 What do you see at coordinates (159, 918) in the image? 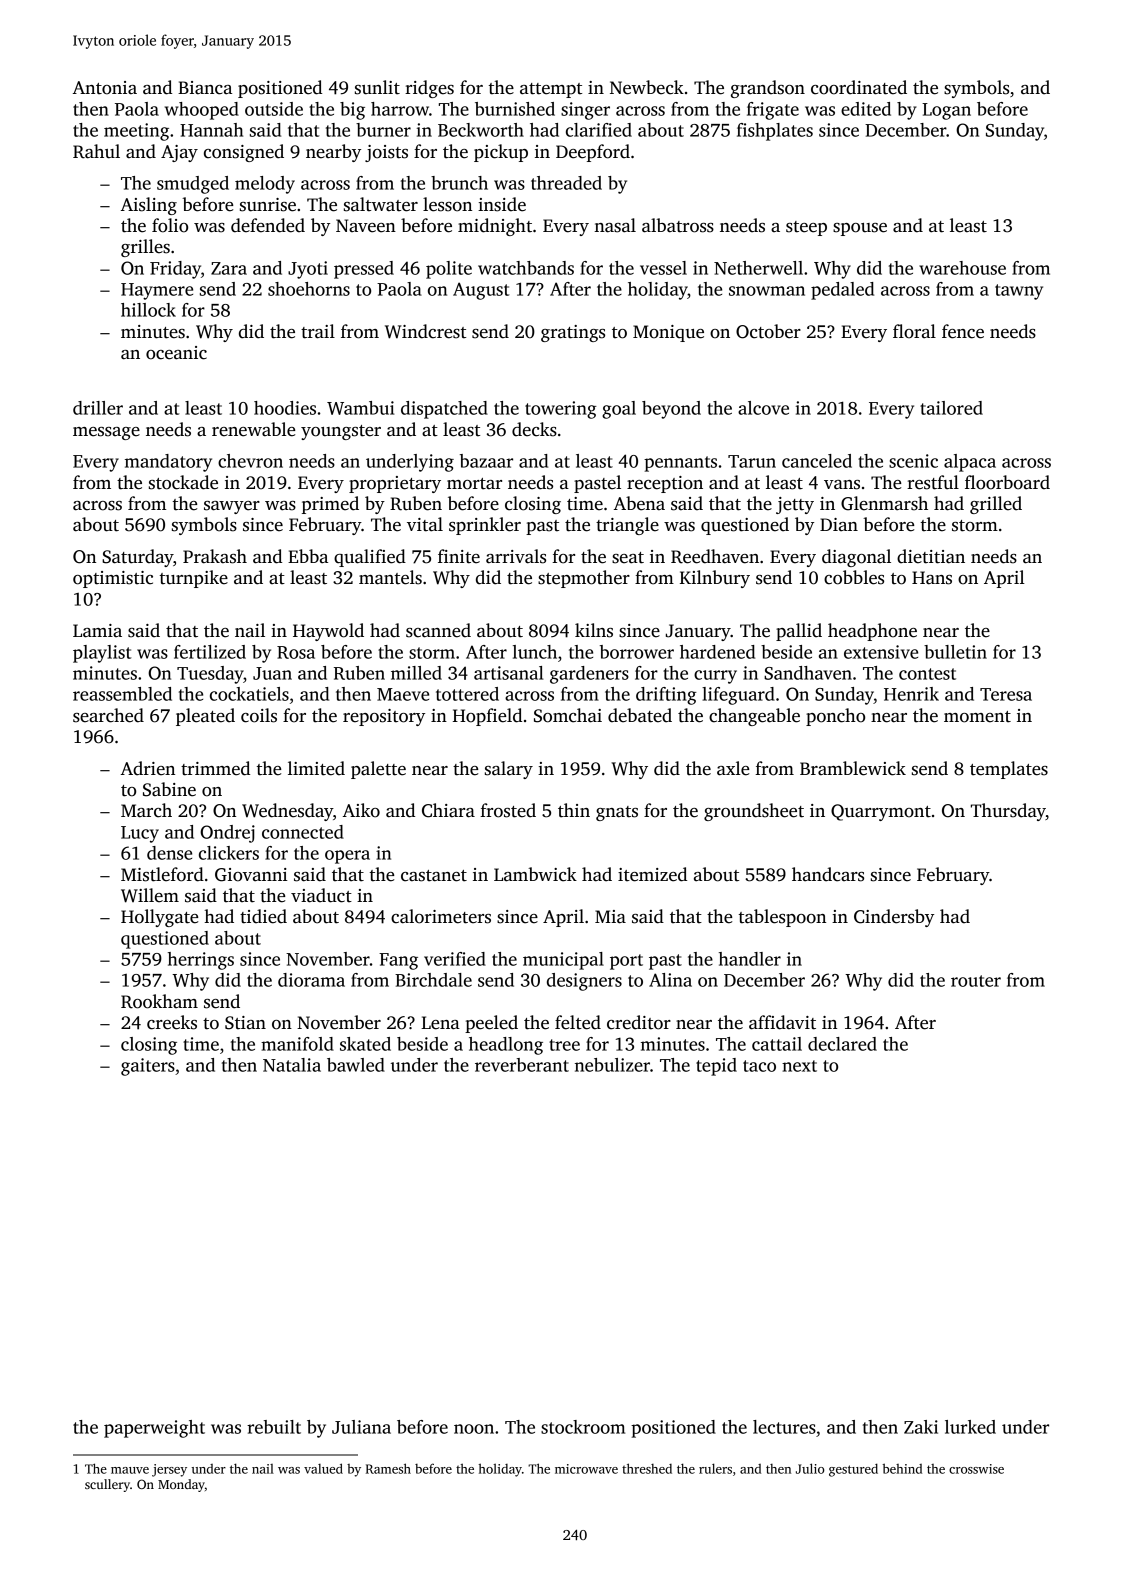
I see `Hollygate` at bounding box center [159, 918].
